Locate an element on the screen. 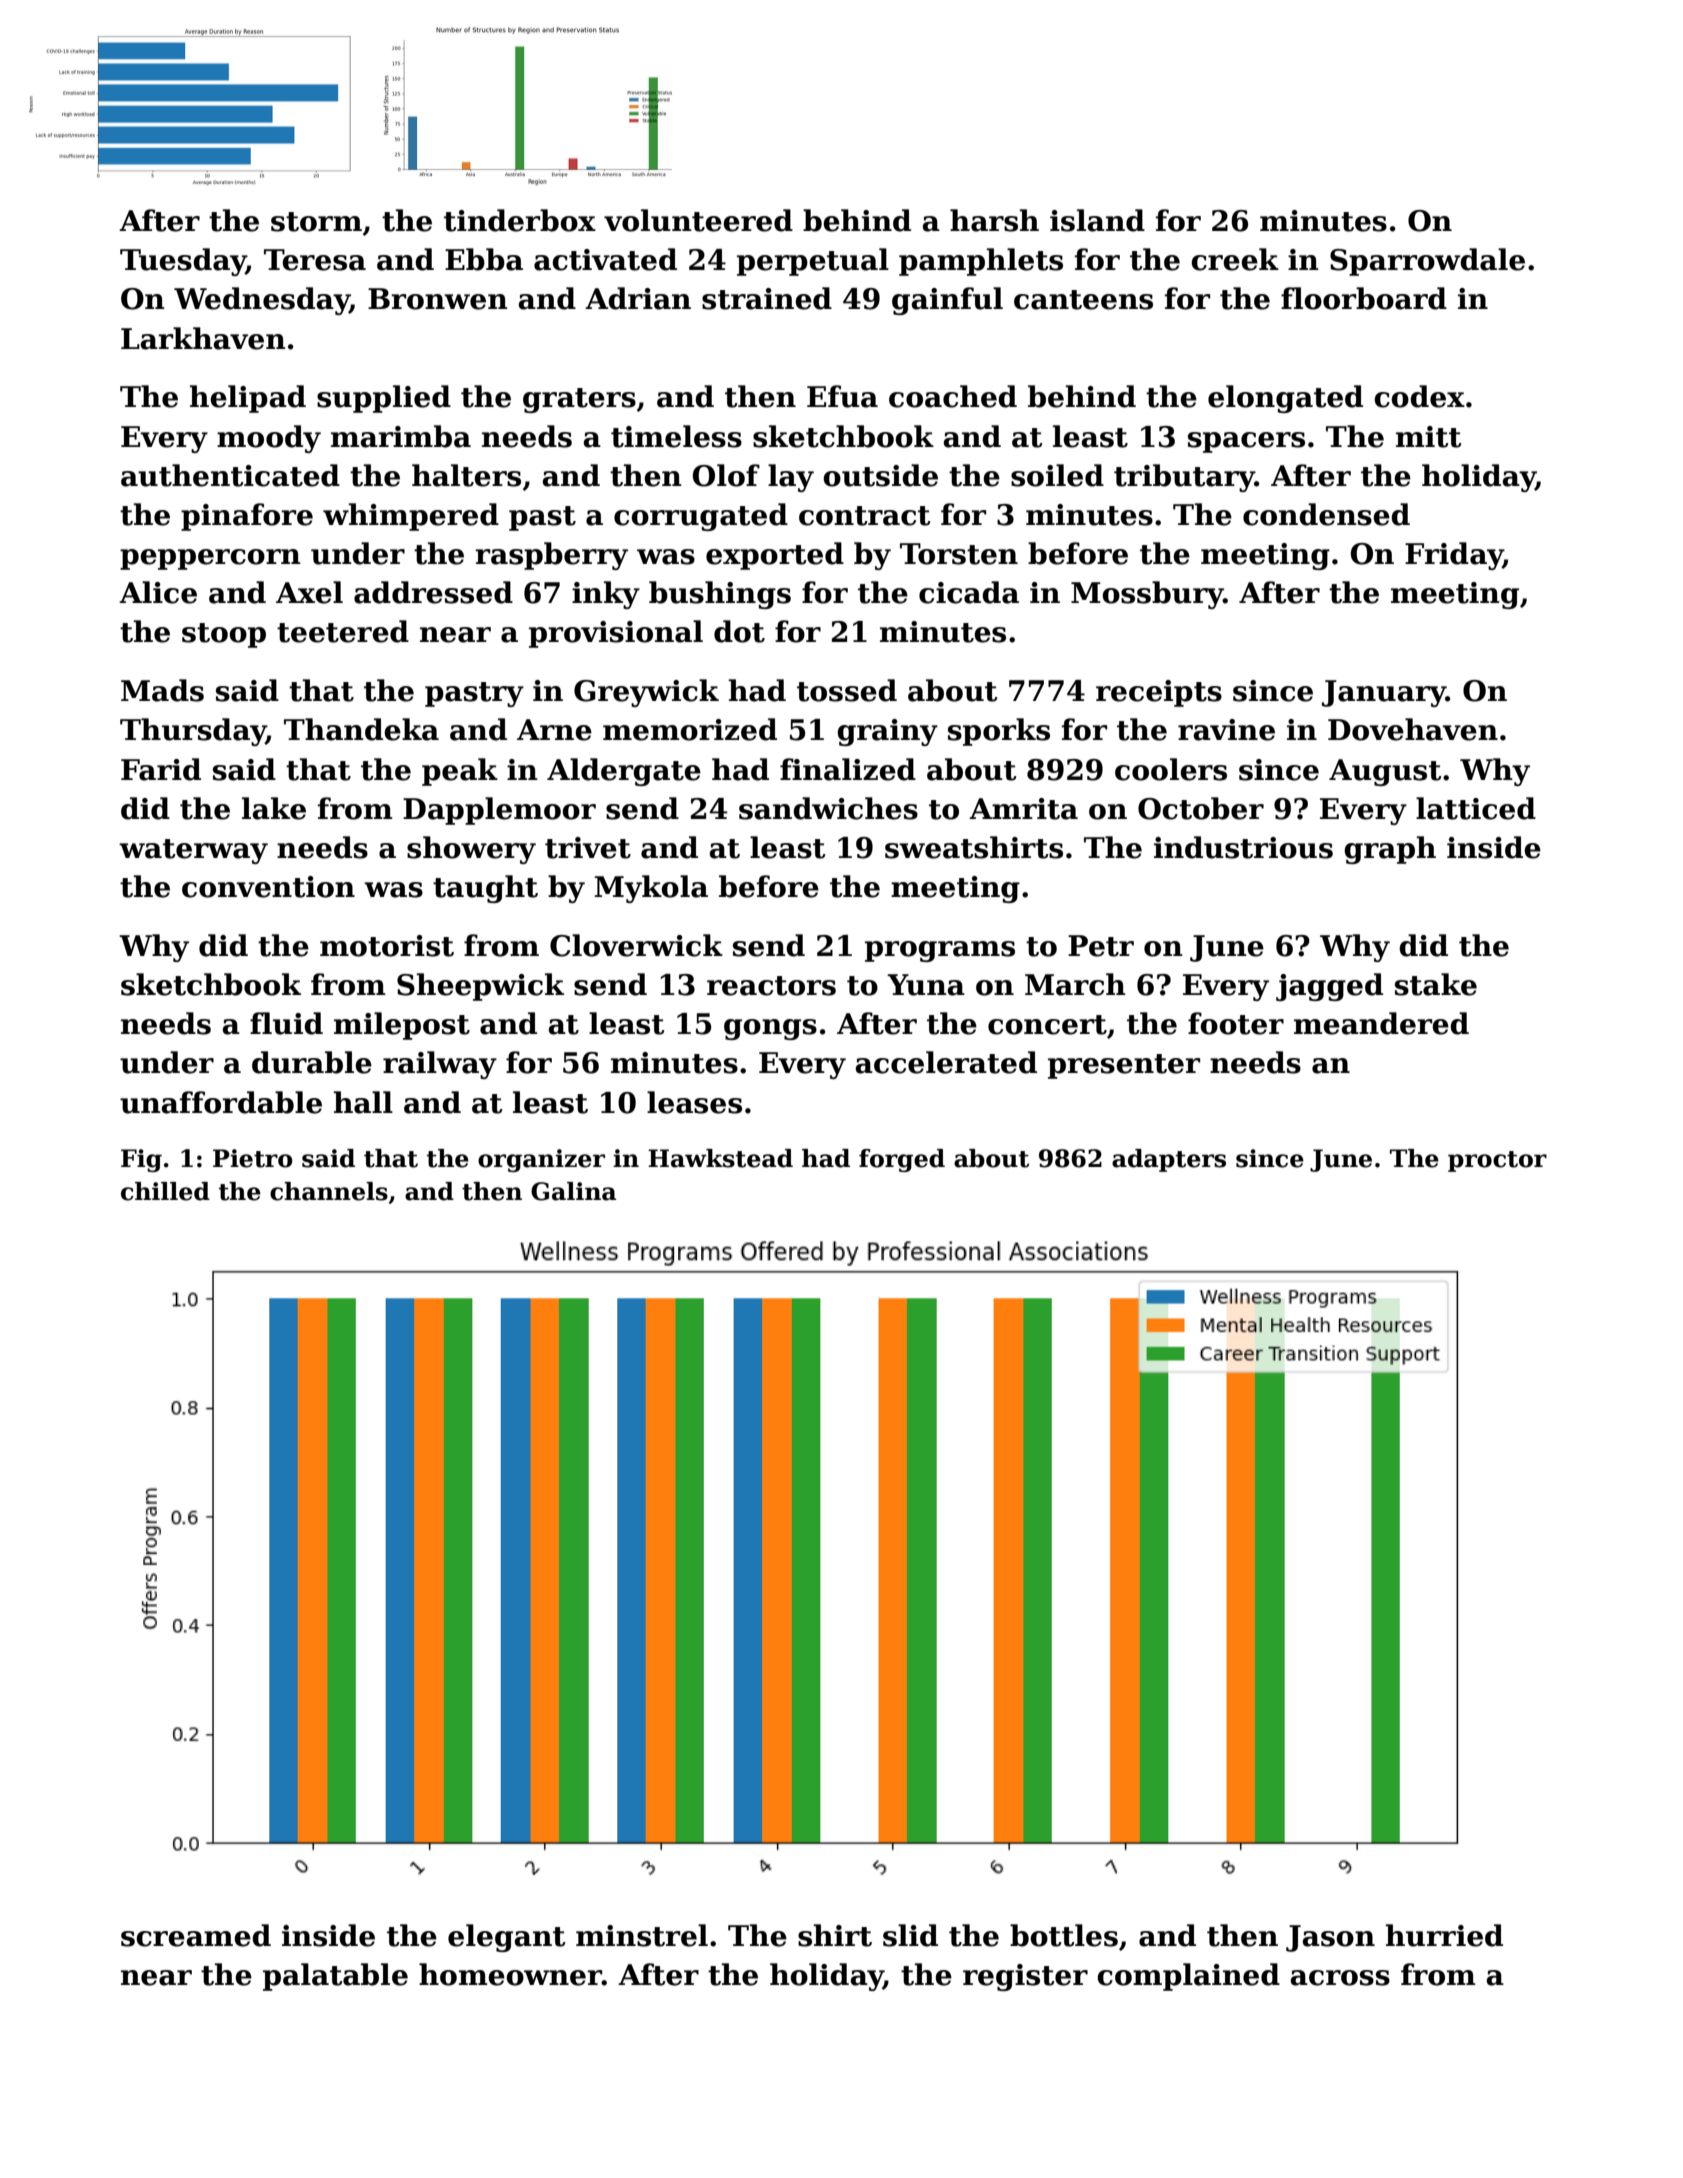 This screenshot has height=2178, width=1683. volunteered is located at coordinates (698, 220).
